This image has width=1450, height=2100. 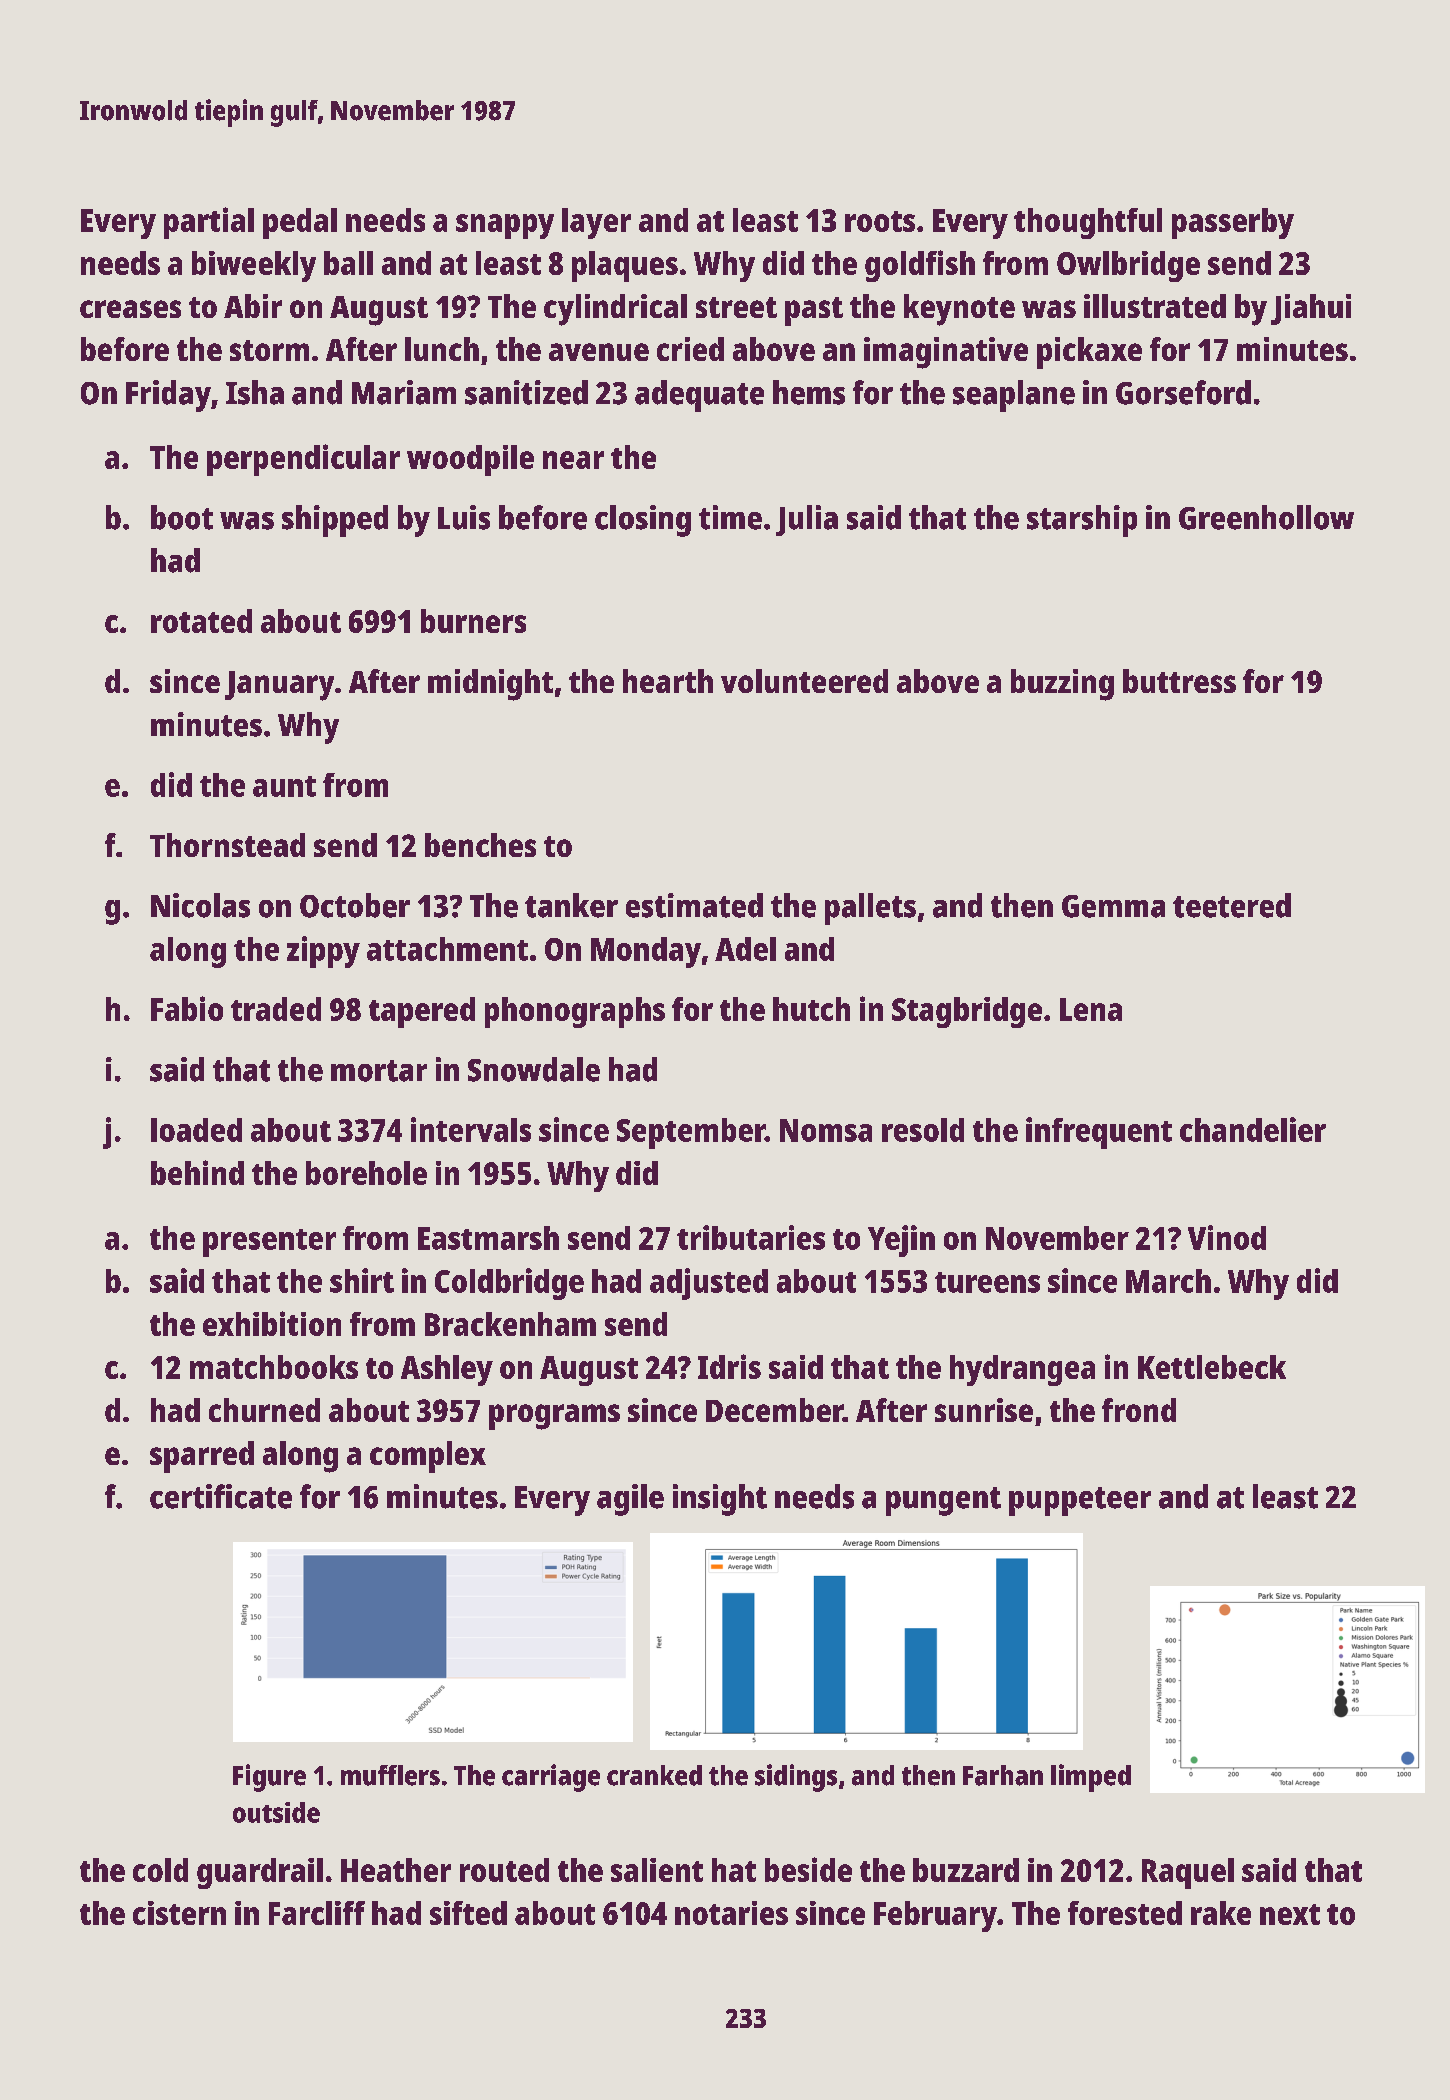 I want to click on behind, so click(x=197, y=1172).
